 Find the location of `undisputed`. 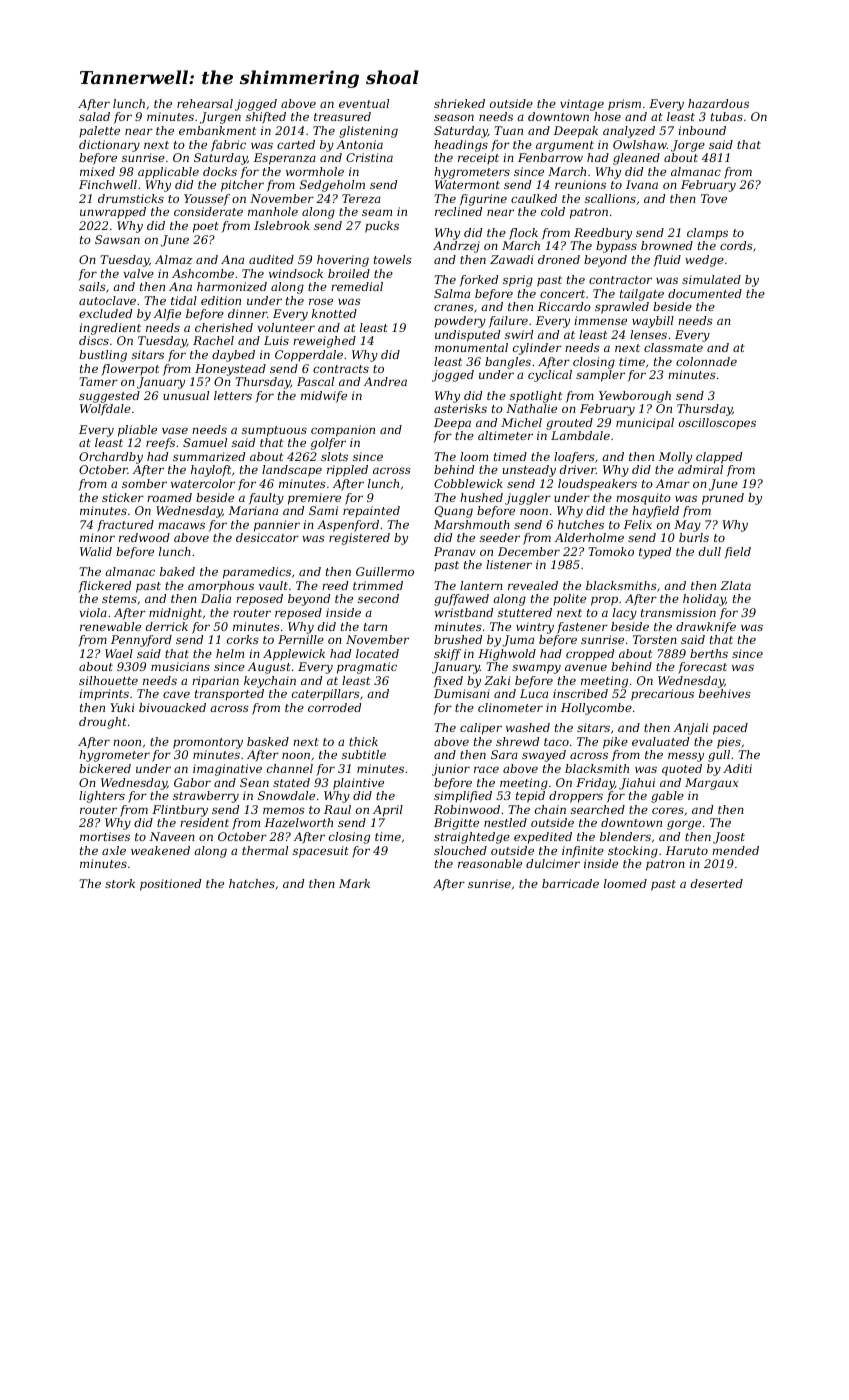

undisputed is located at coordinates (467, 336).
